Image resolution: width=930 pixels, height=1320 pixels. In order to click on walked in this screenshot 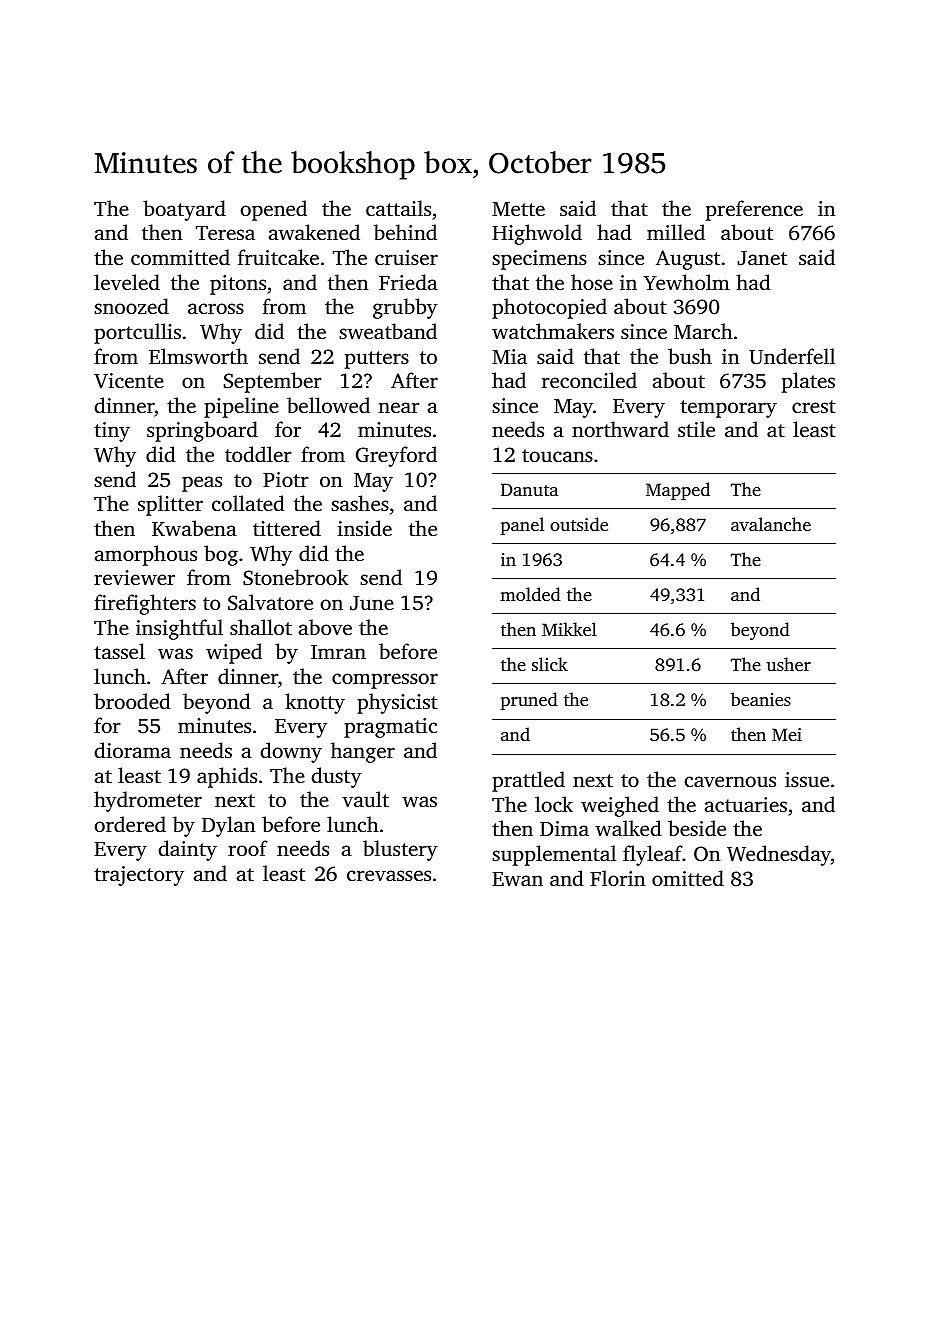, I will do `click(628, 828)`.
